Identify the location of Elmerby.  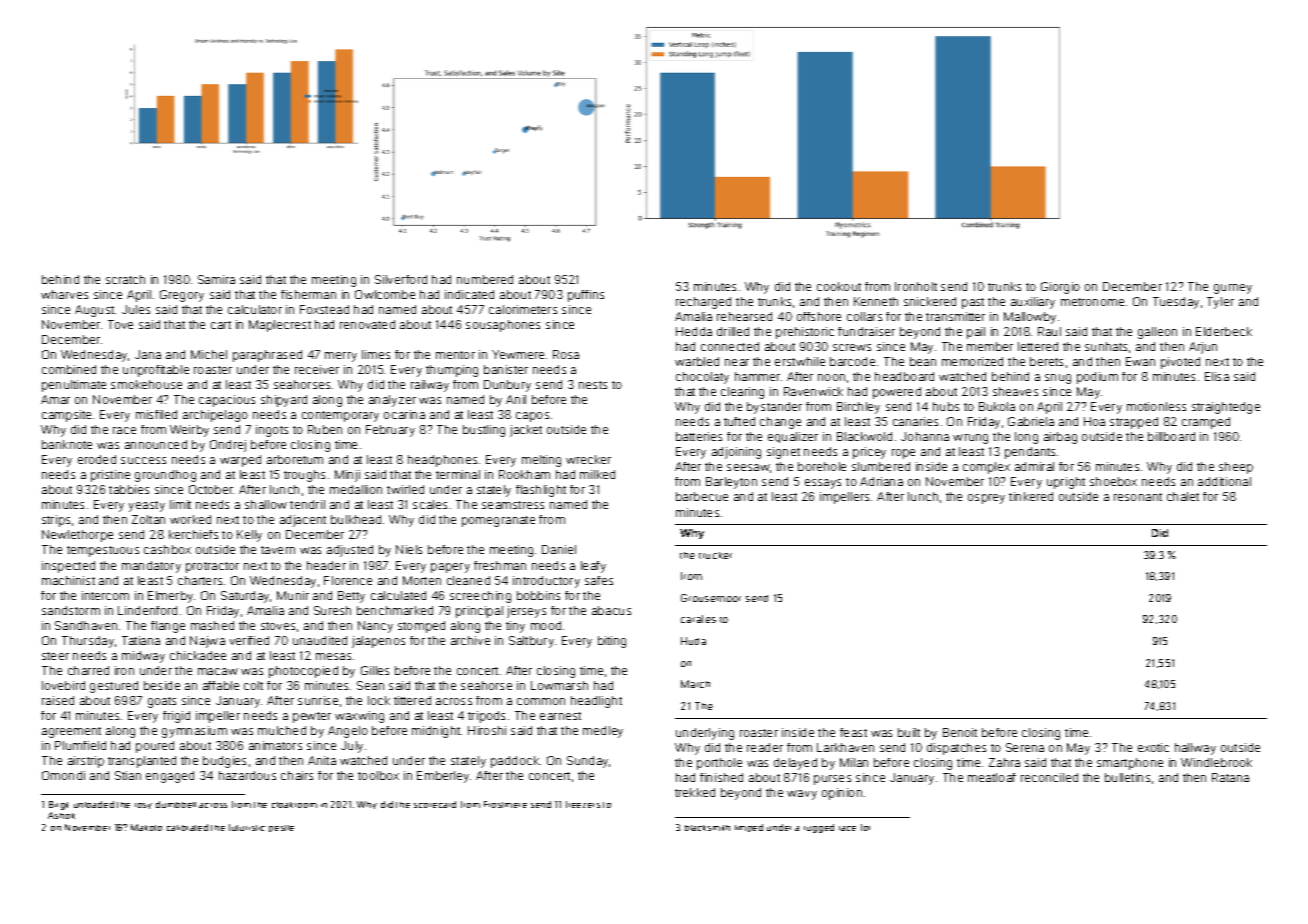
(170, 597).
